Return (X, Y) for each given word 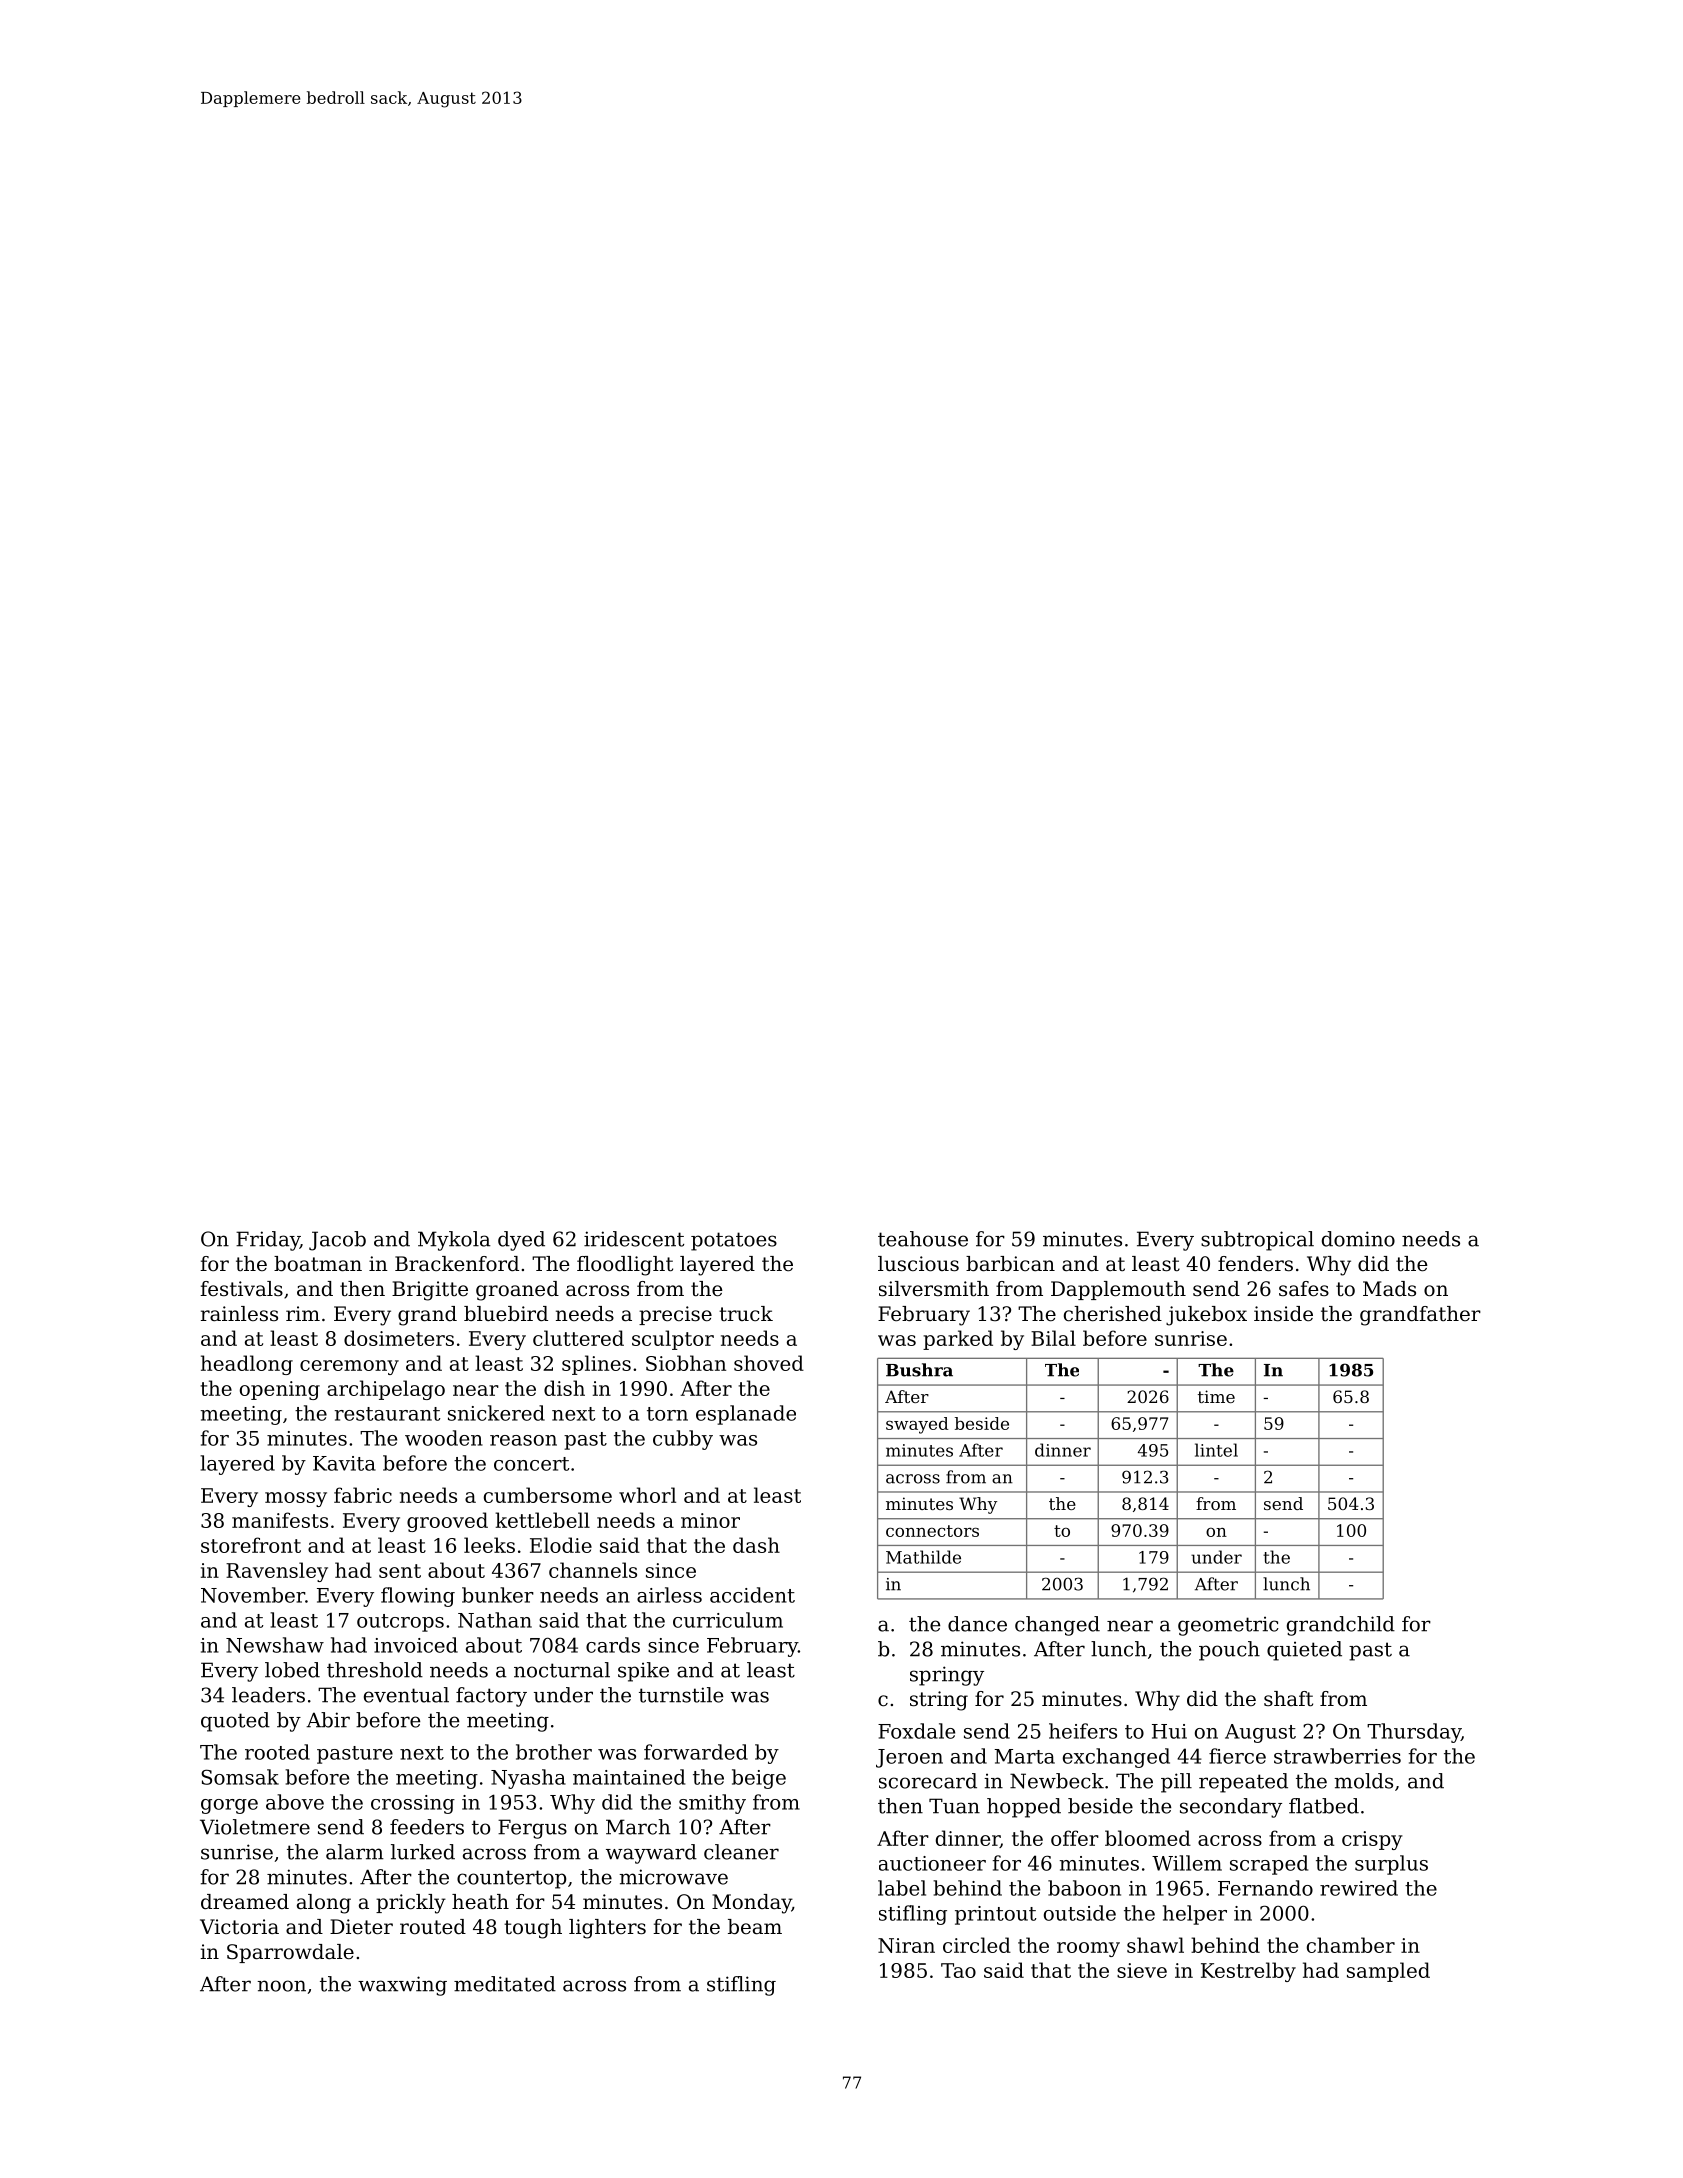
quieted (1304, 1651)
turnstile (681, 1695)
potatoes (734, 1241)
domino (1358, 1239)
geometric (1228, 1626)
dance (977, 1624)
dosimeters (399, 1338)
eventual (406, 1695)
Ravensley (277, 1572)
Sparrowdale (290, 1953)
